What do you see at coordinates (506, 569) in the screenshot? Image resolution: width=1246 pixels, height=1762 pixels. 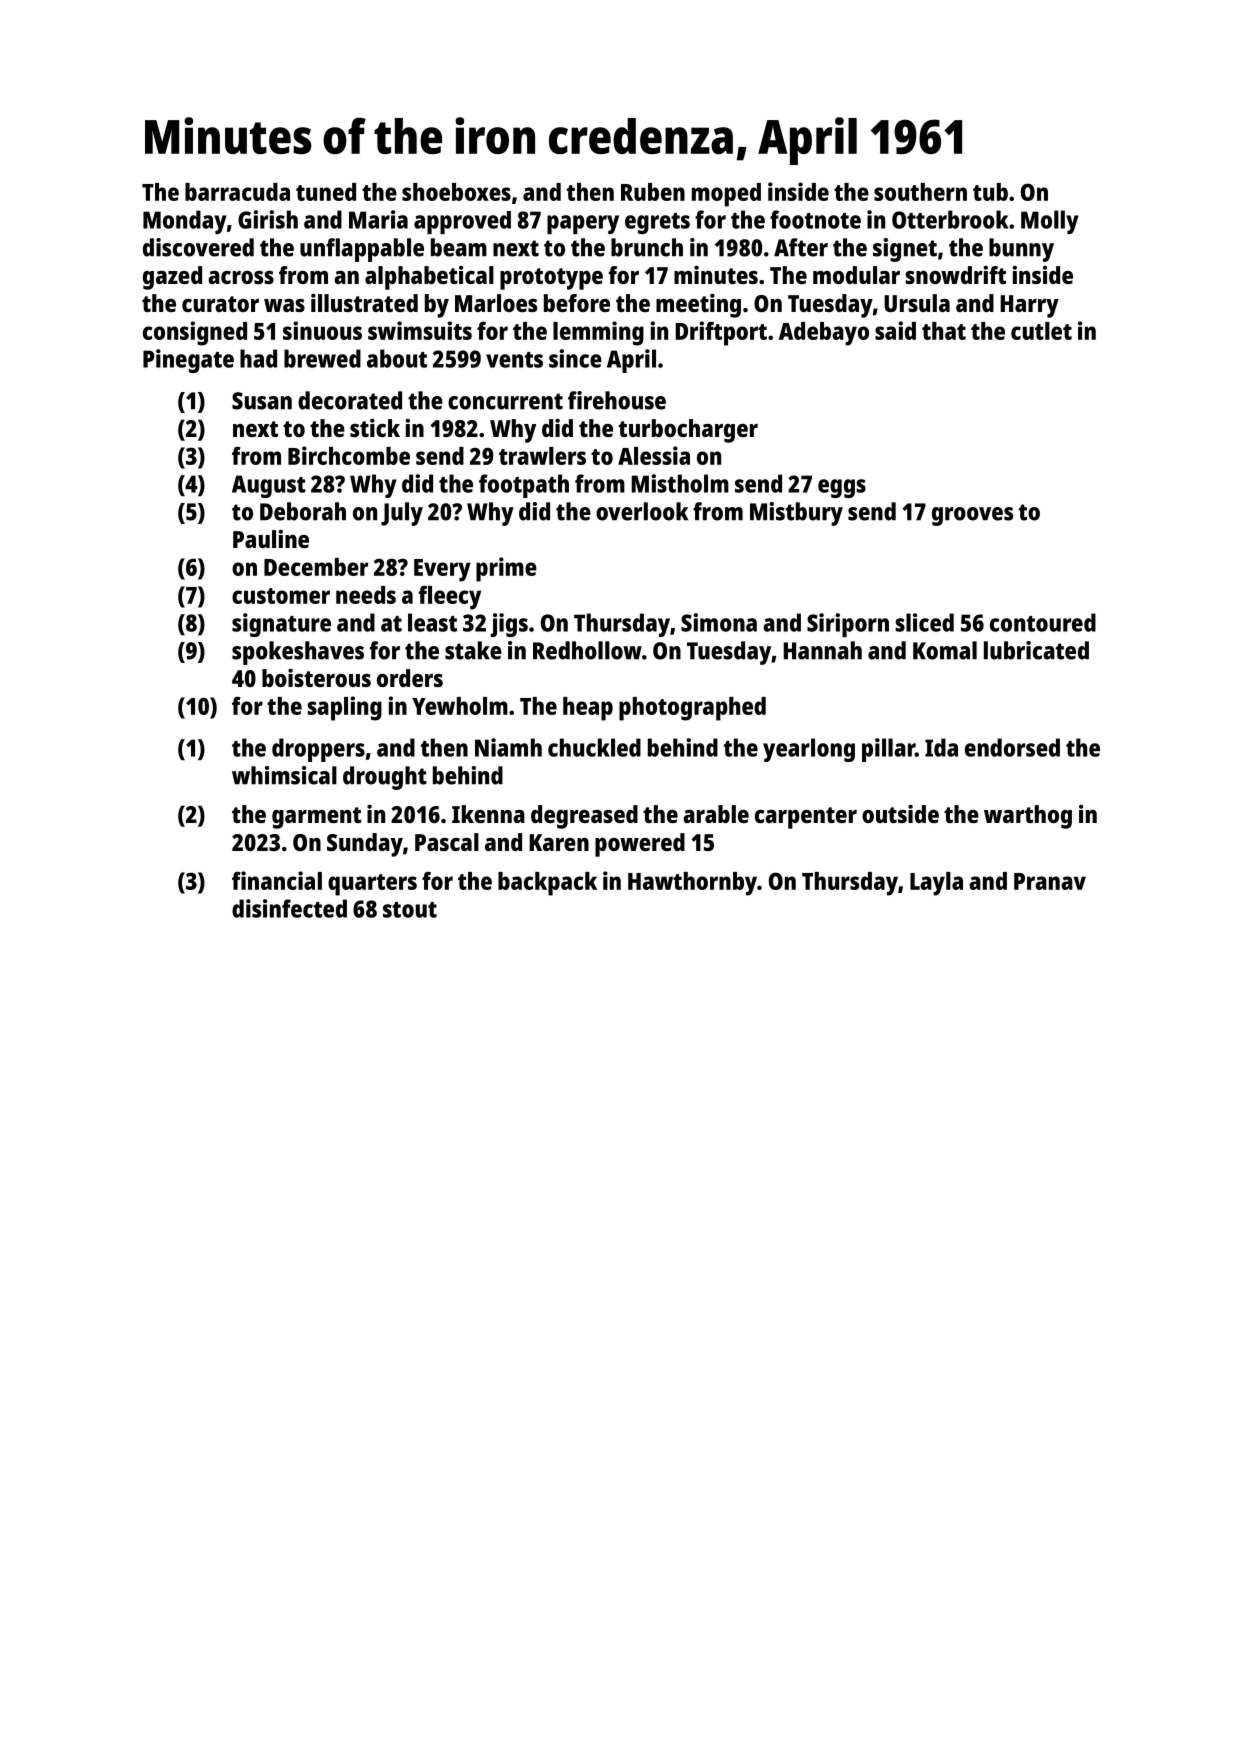 I see `prime` at bounding box center [506, 569].
